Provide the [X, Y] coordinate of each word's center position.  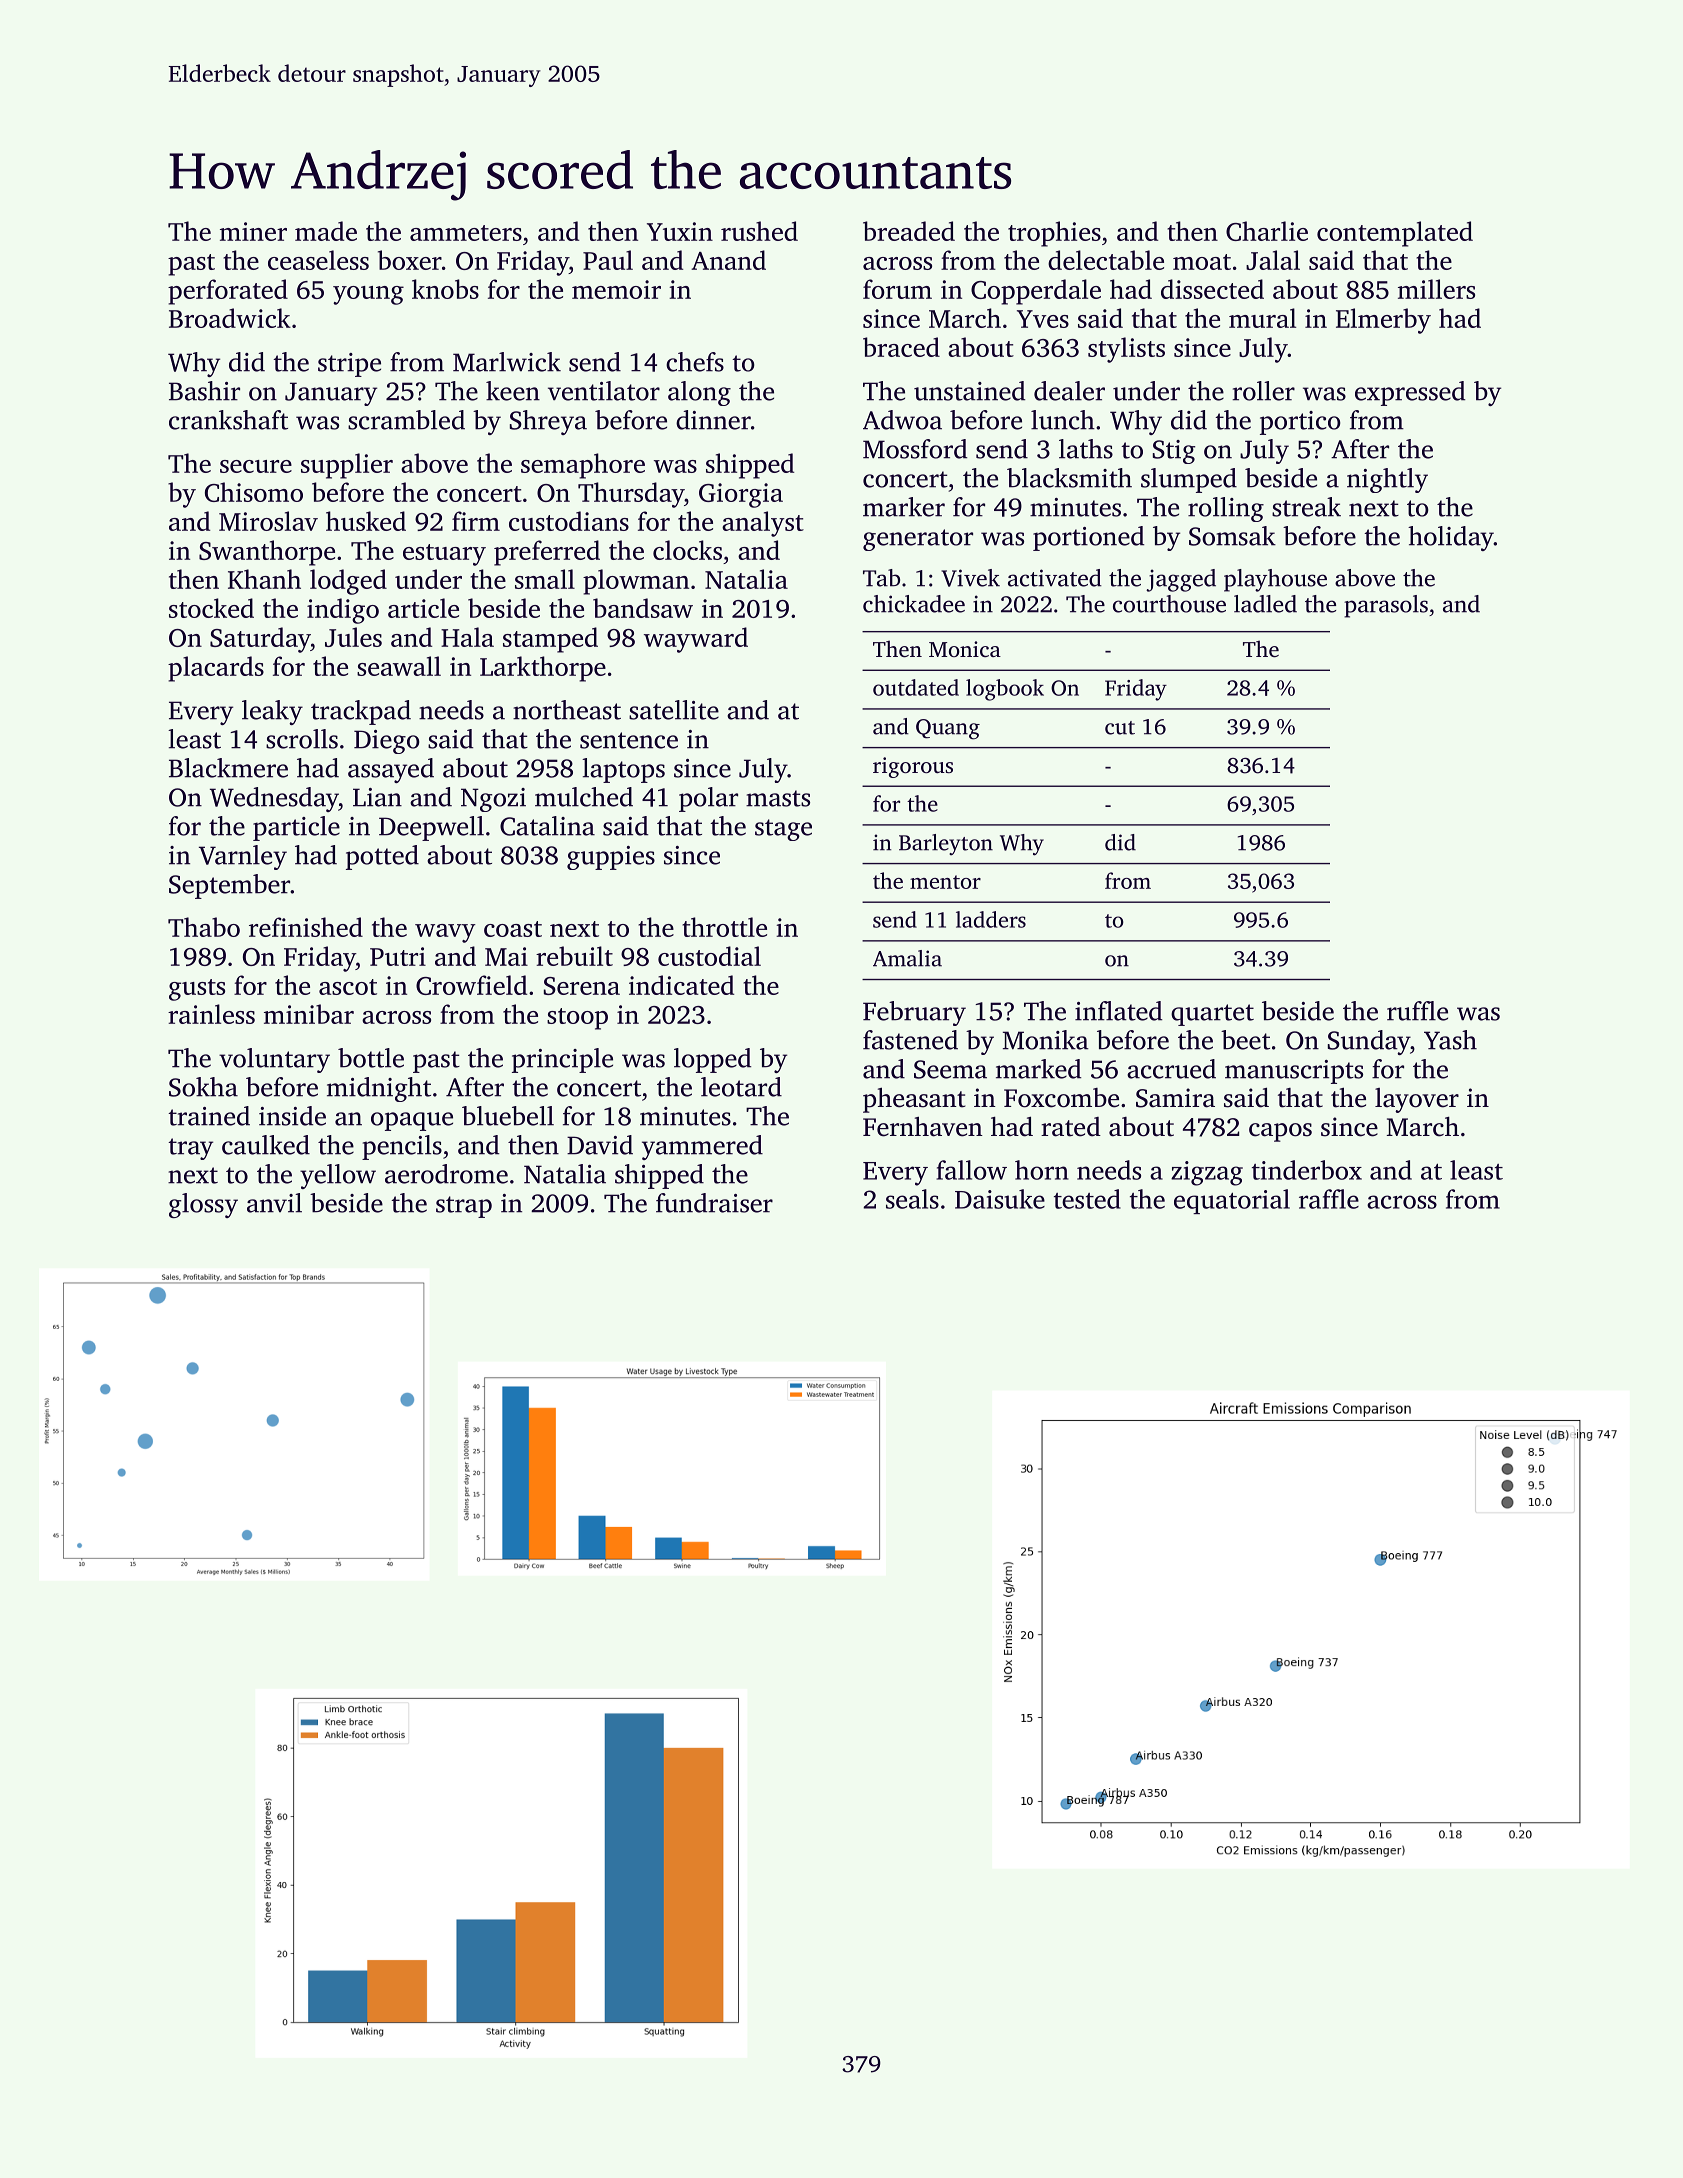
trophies [1054, 234]
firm [476, 521]
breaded [909, 231]
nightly [1387, 480]
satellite [674, 710]
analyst [763, 524]
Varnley [243, 857]
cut [1120, 728]
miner [253, 231]
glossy [203, 1205]
